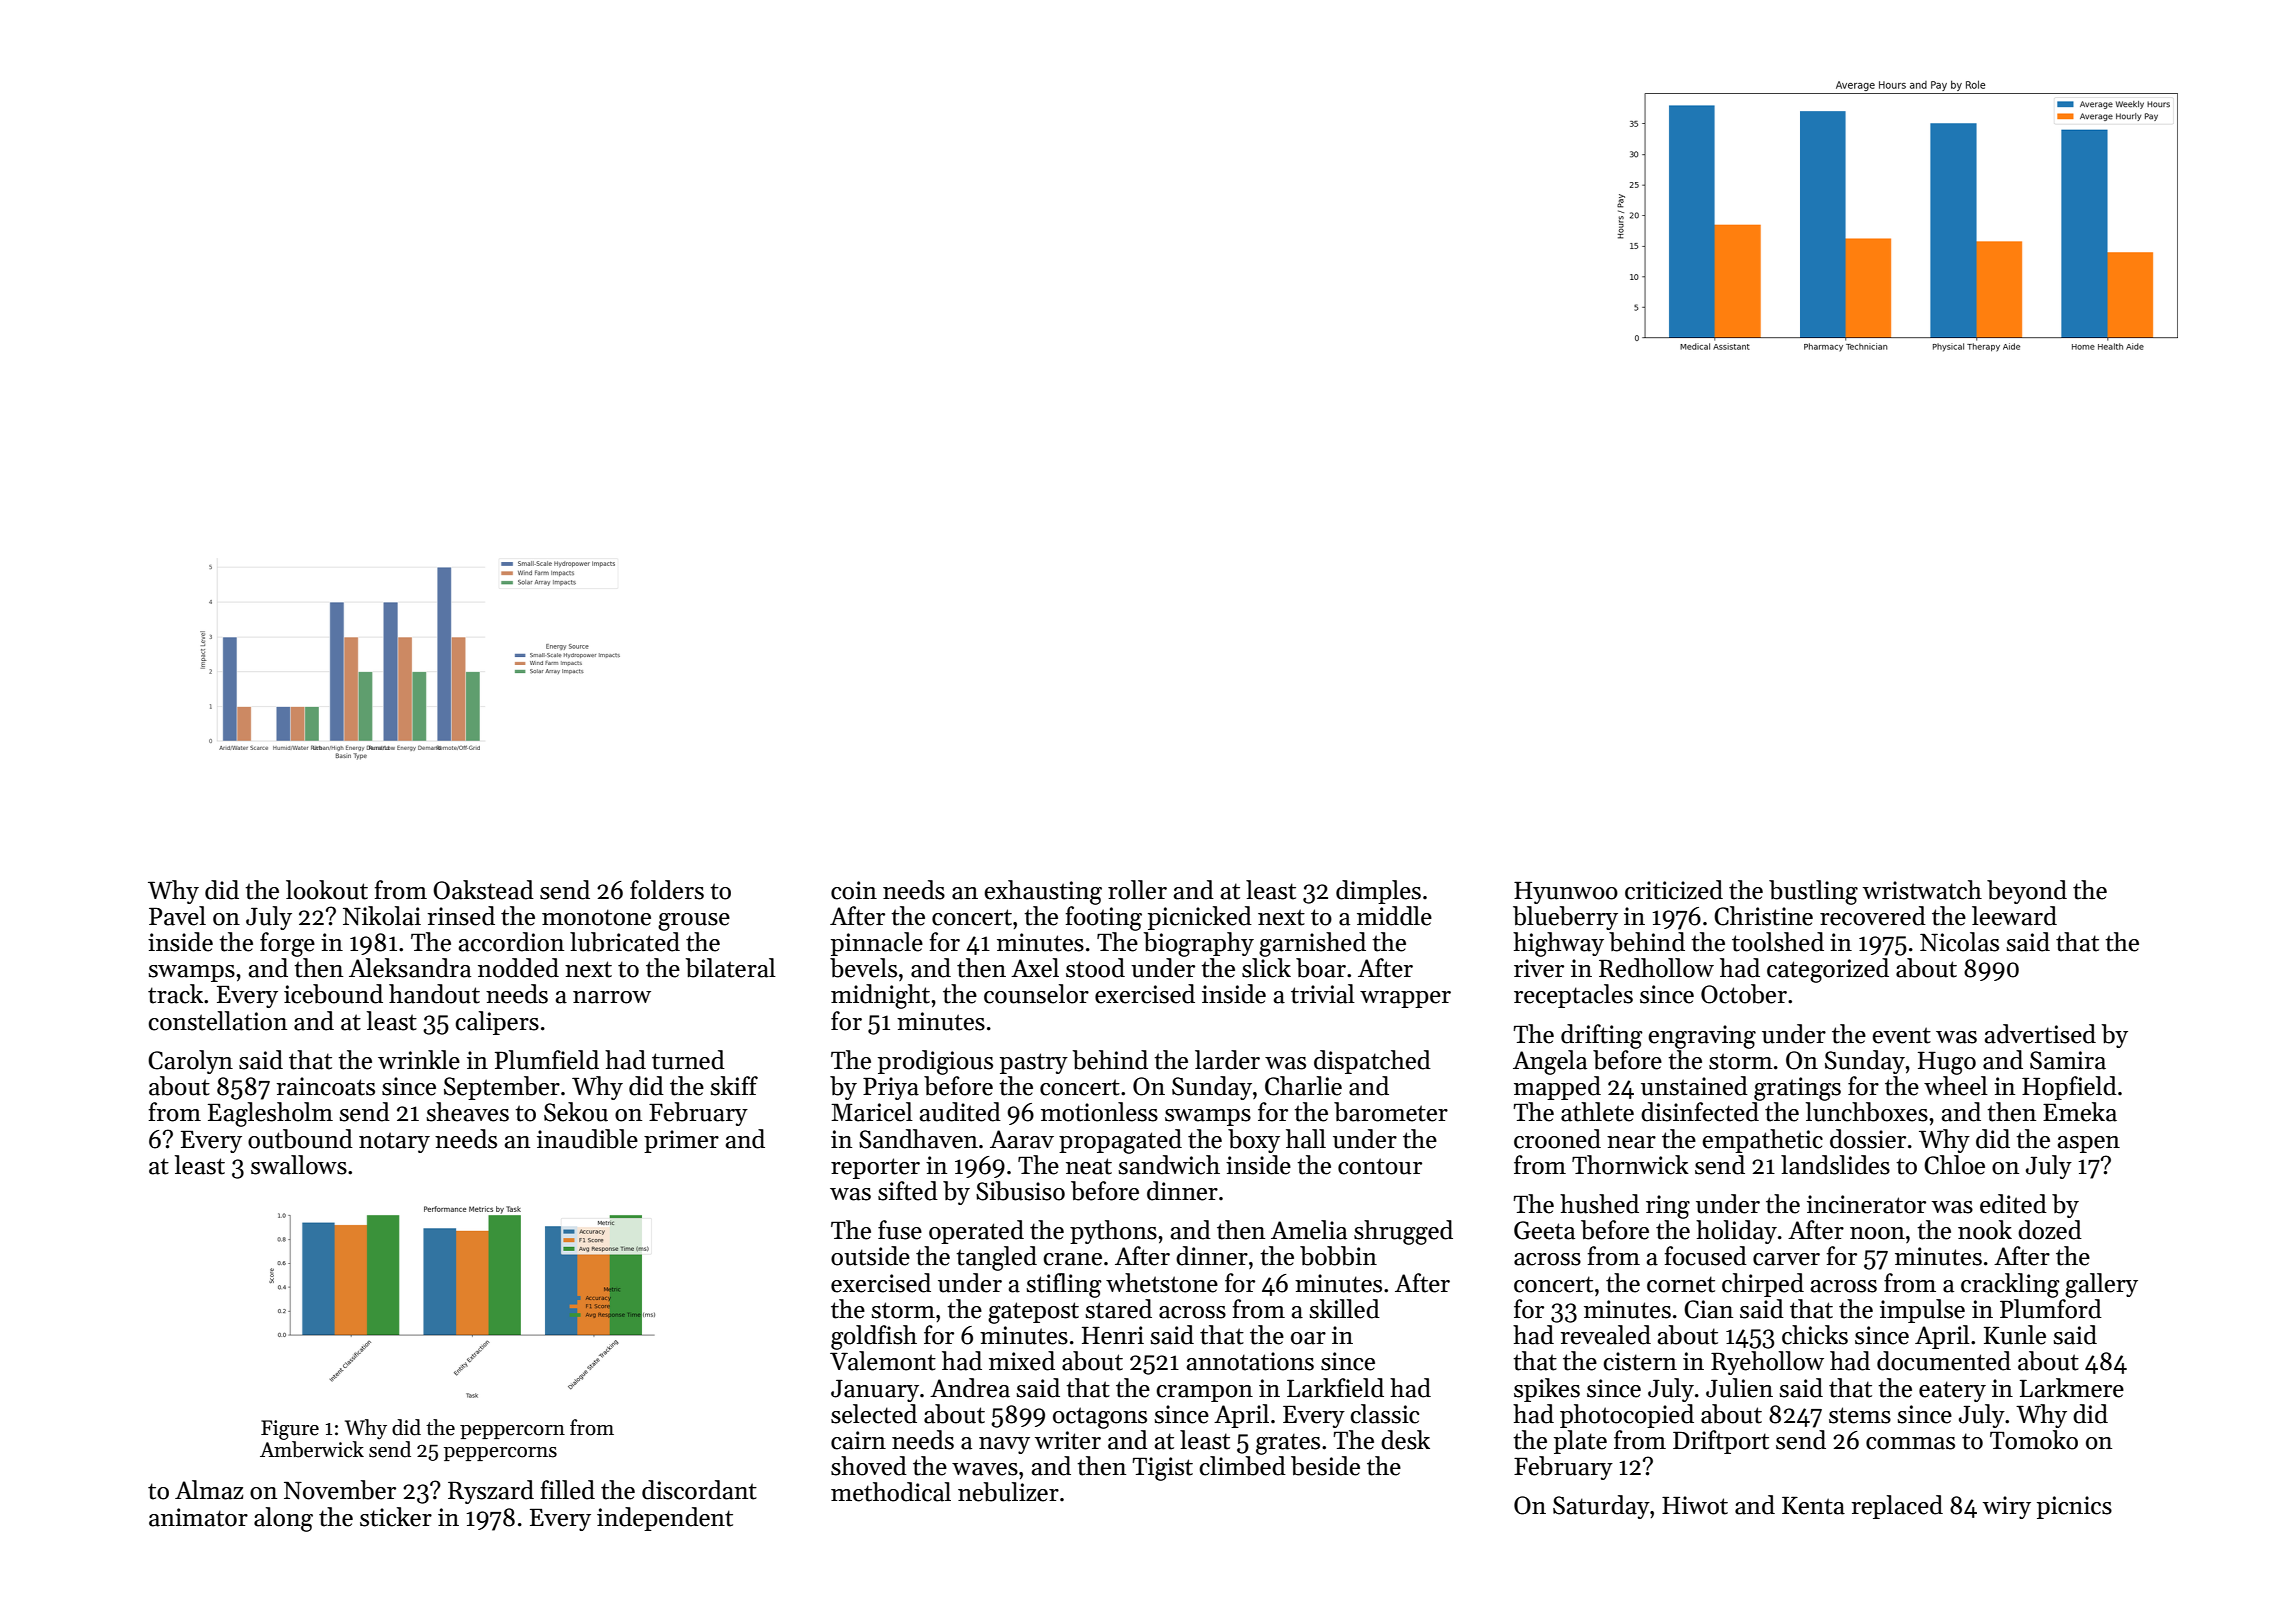 The width and height of the screenshot is (2292, 1620). I want to click on contour, so click(1380, 1166).
